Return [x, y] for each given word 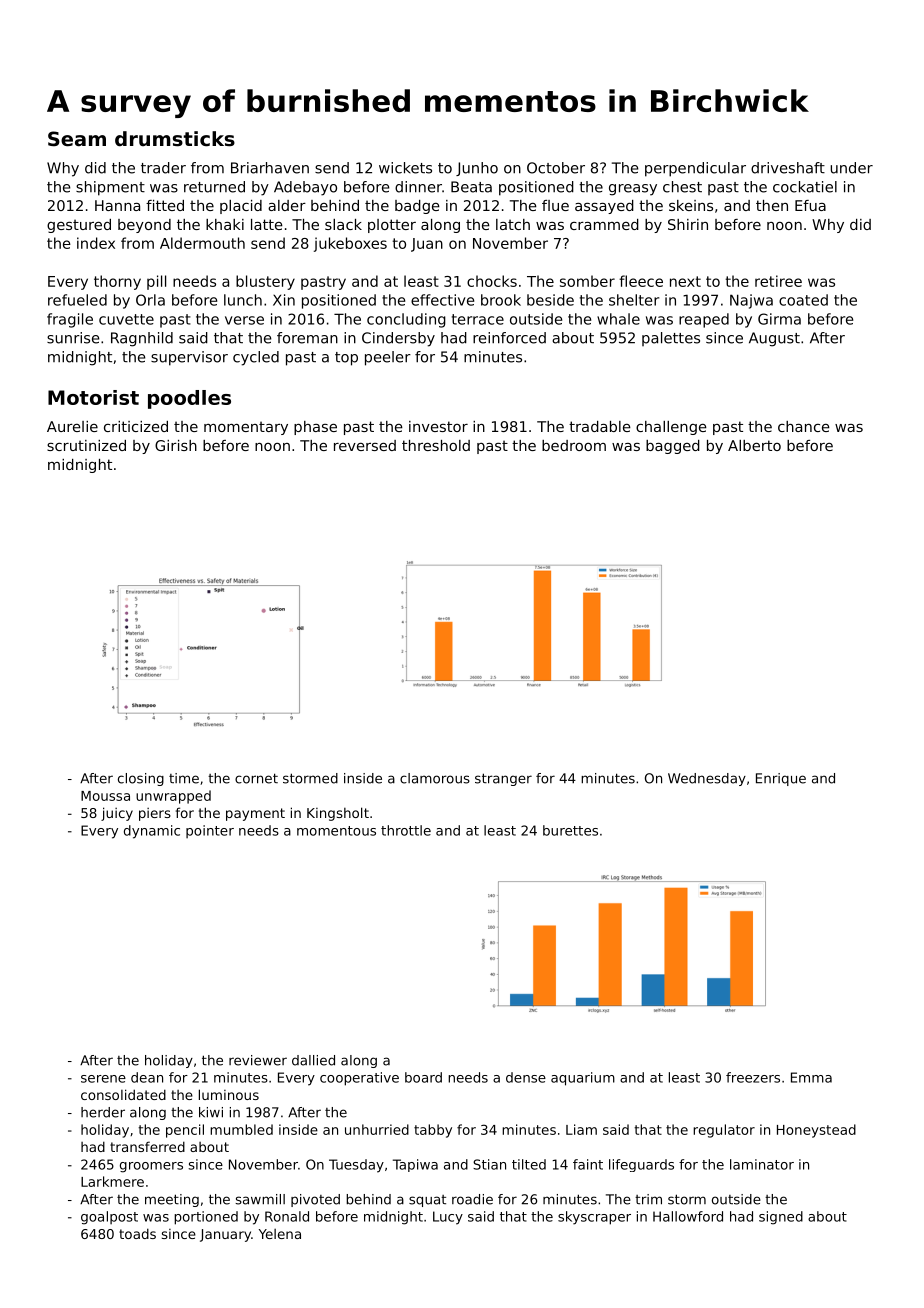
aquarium [583, 1079]
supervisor [189, 358]
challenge [671, 428]
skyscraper [594, 1218]
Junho [477, 169]
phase [315, 428]
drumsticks [175, 139]
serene [103, 1079]
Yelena [280, 1234]
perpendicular [695, 169]
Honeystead [816, 1131]
